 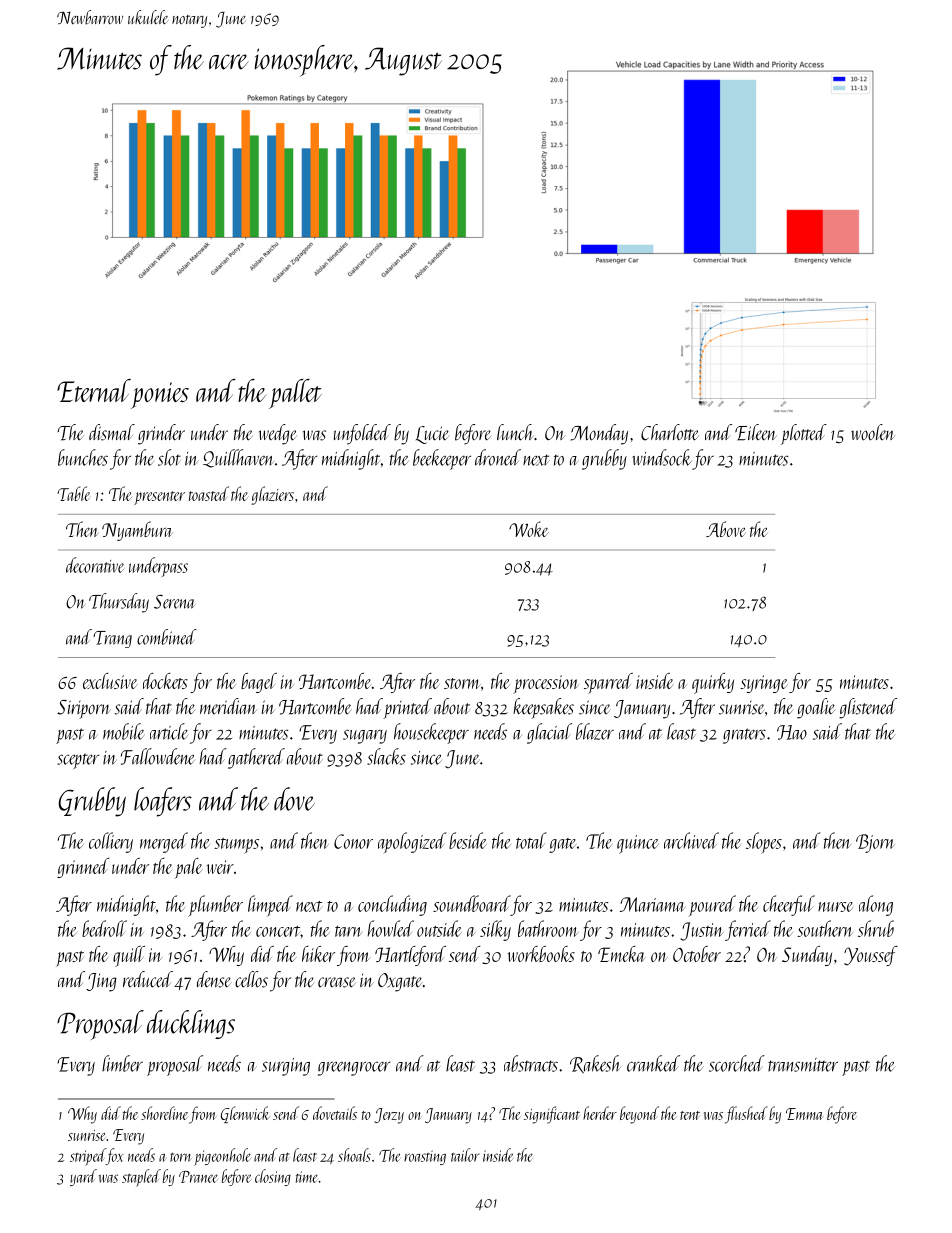 I want to click on limber, so click(x=122, y=1063).
